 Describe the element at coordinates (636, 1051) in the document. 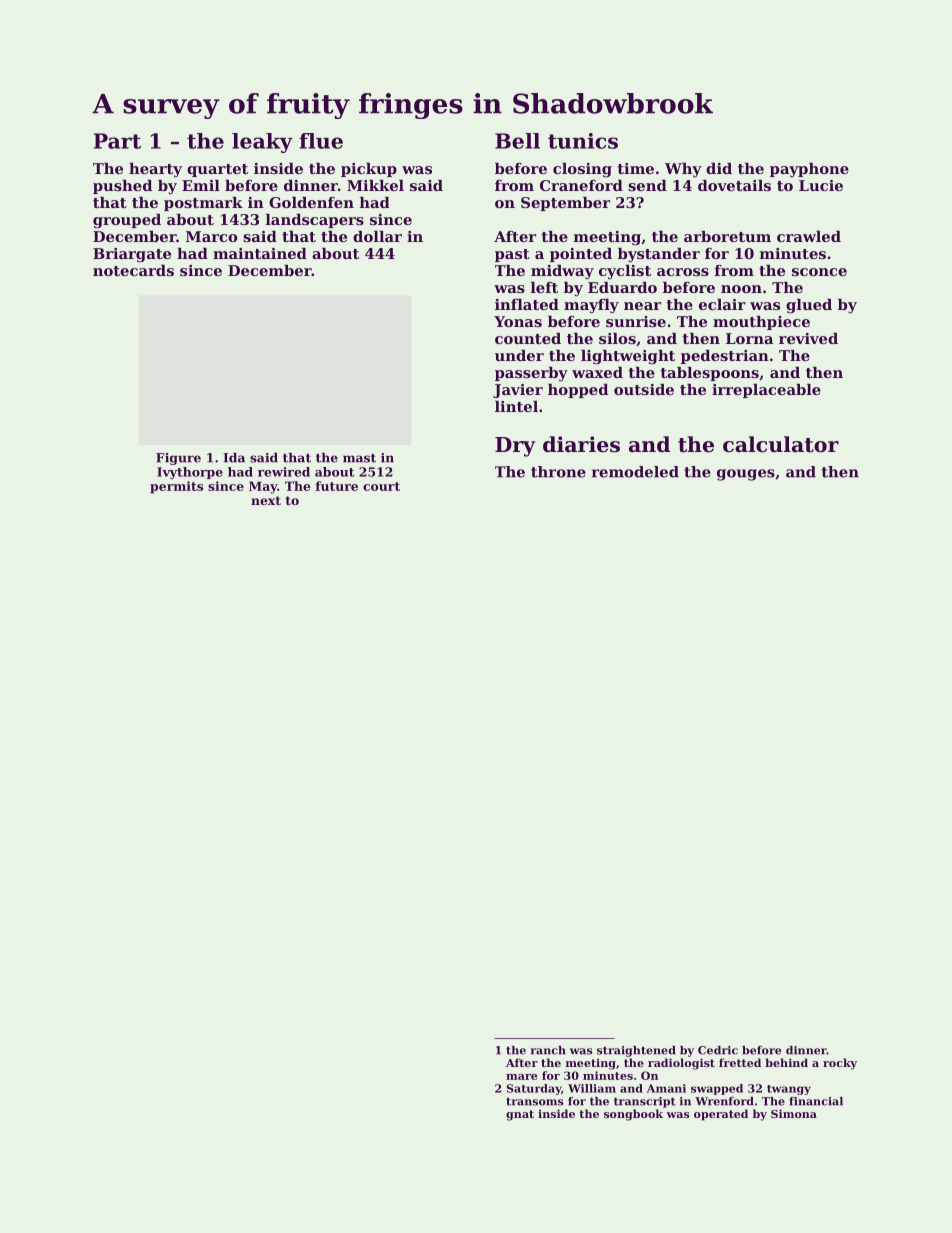

I see `straightened` at that location.
